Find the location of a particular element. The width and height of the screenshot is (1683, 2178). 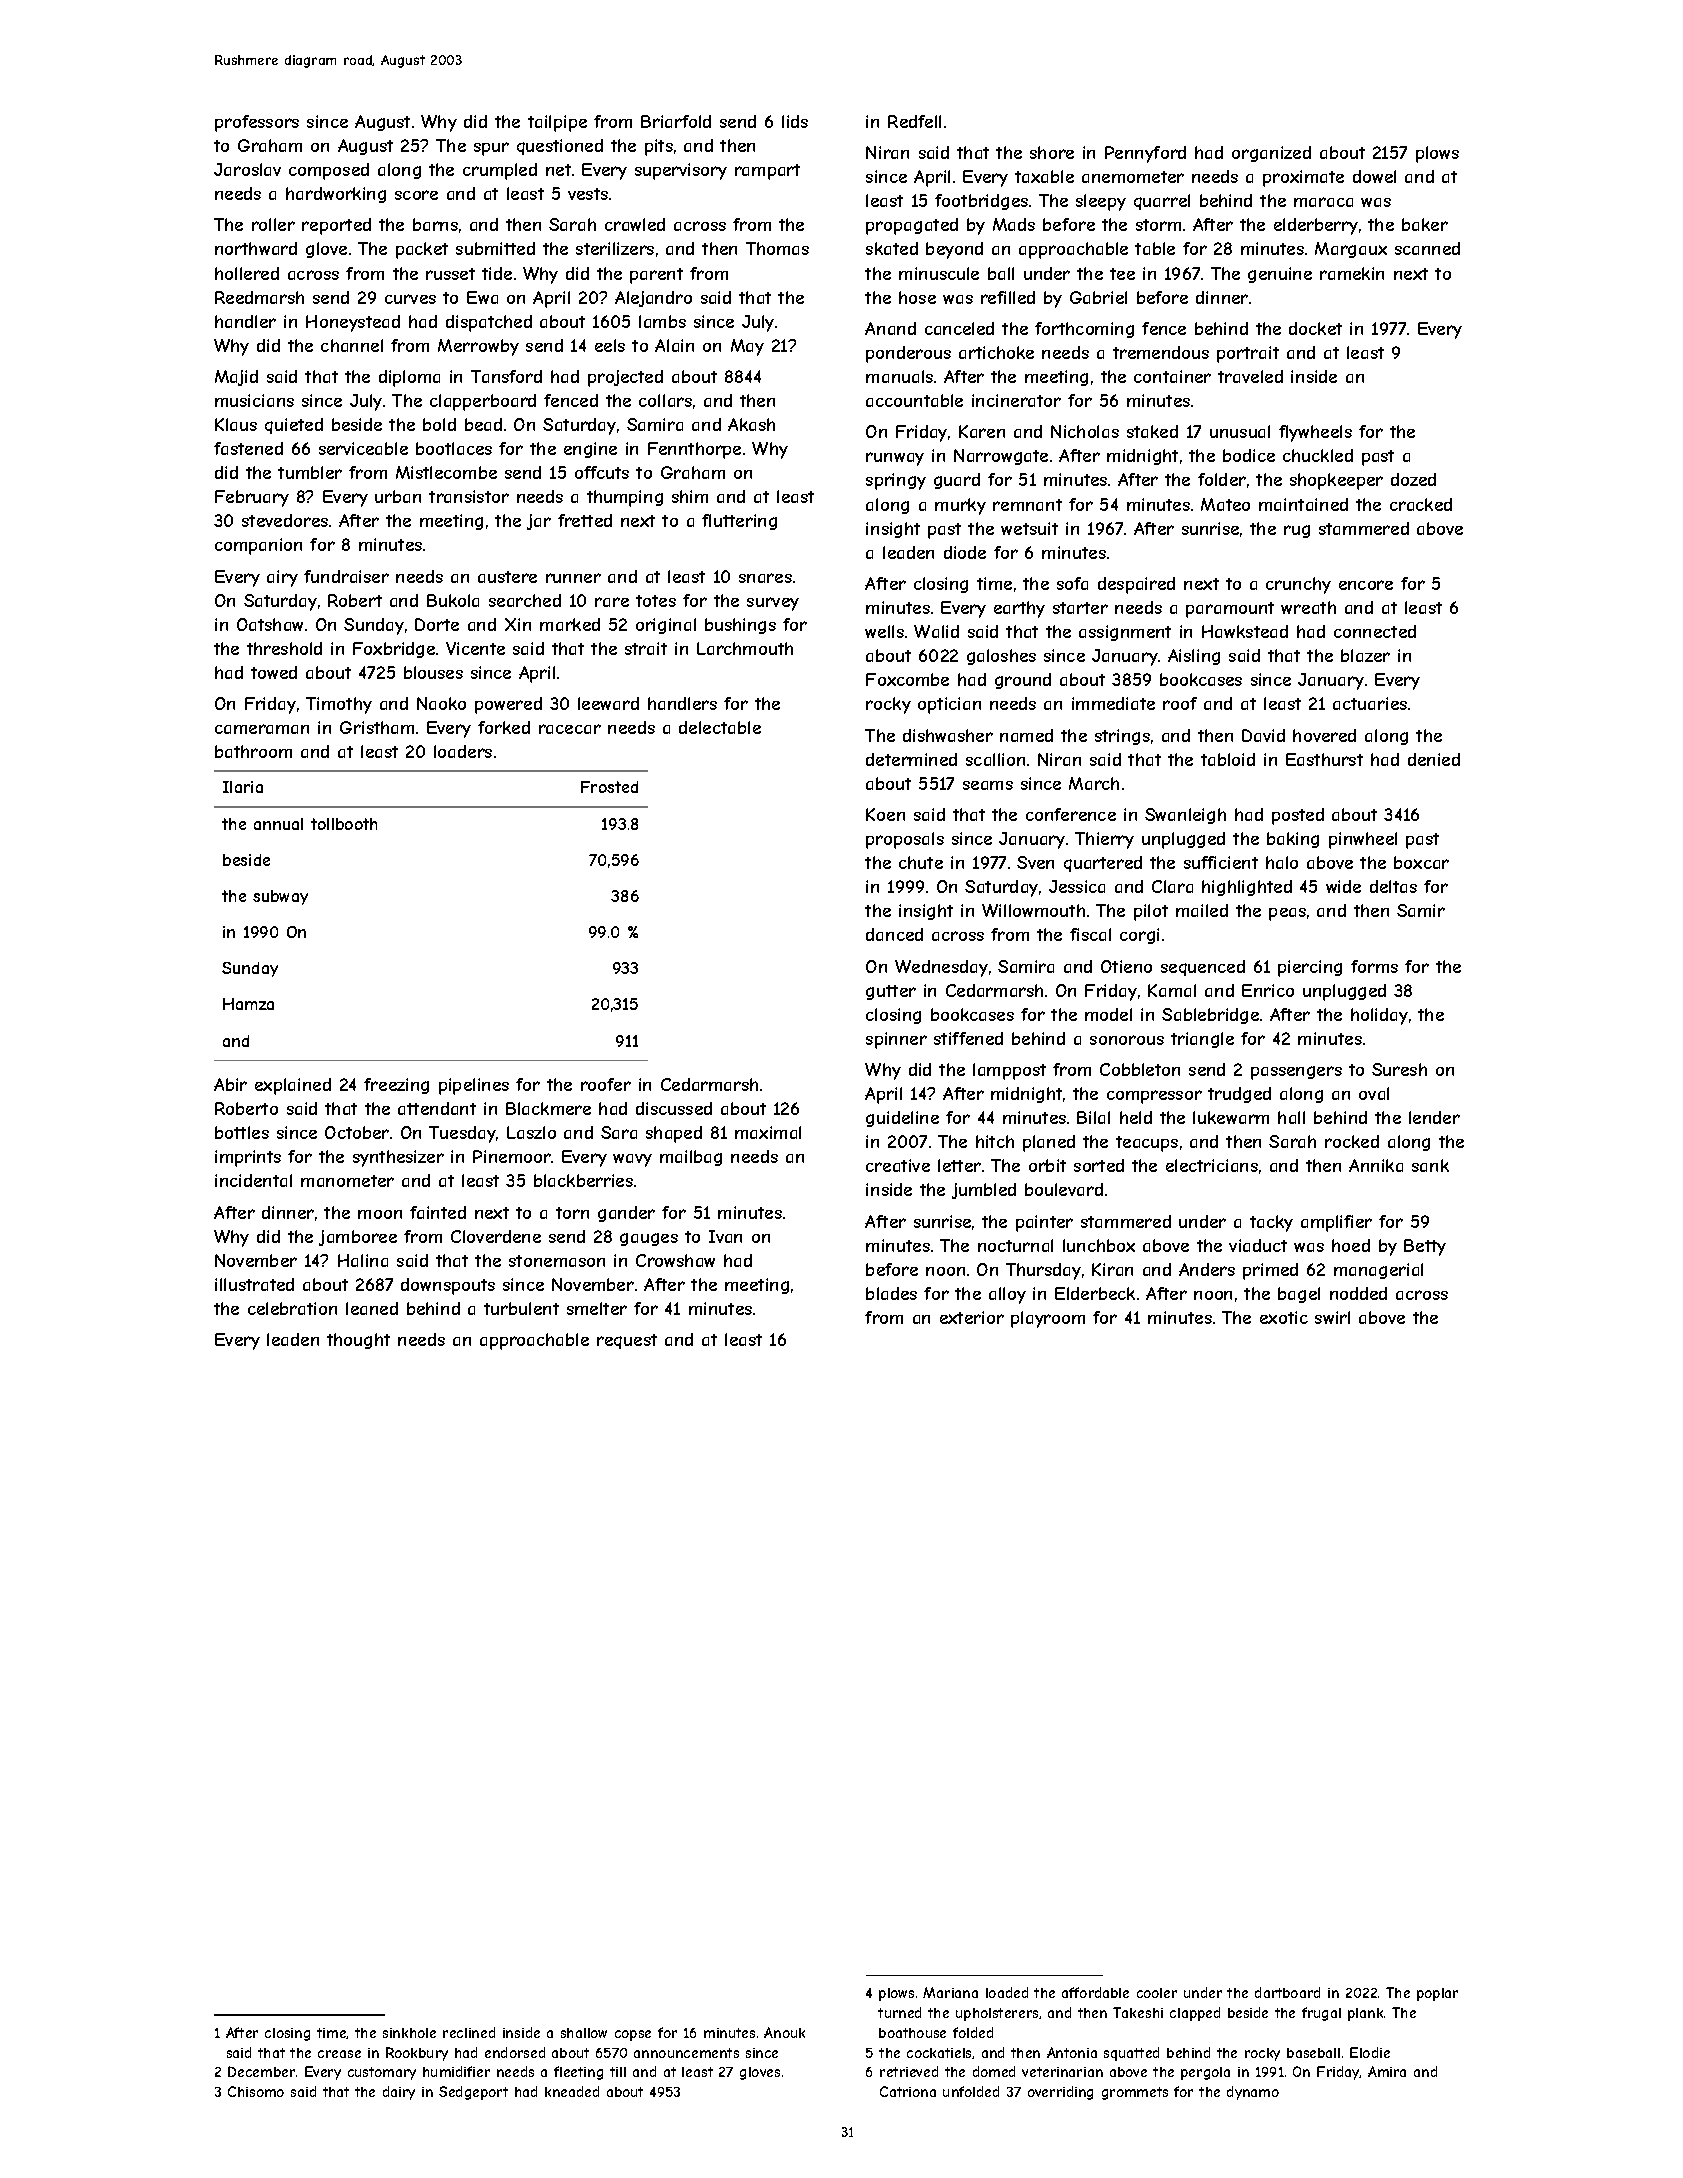

February is located at coordinates (252, 498).
